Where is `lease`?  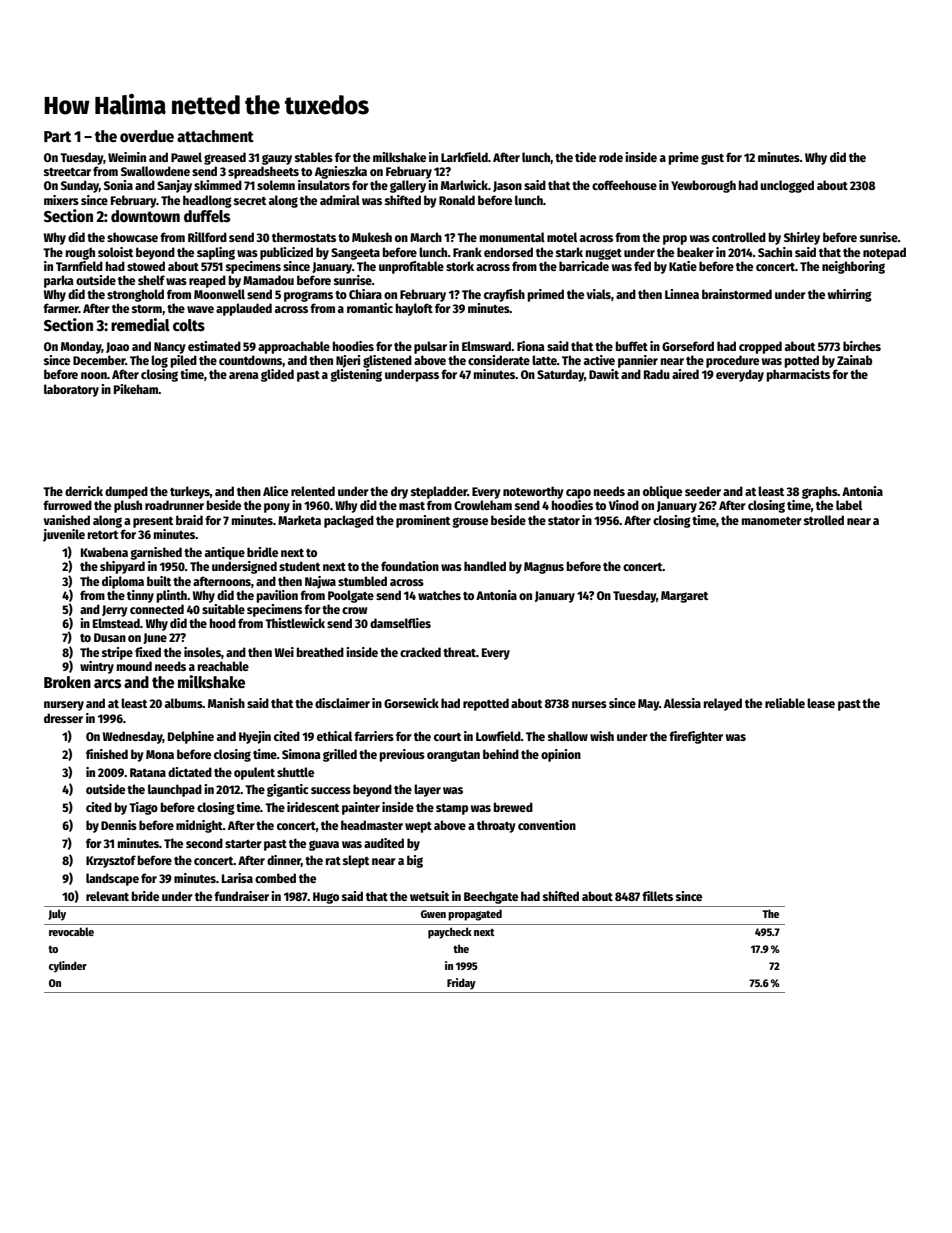
lease is located at coordinates (821, 703).
